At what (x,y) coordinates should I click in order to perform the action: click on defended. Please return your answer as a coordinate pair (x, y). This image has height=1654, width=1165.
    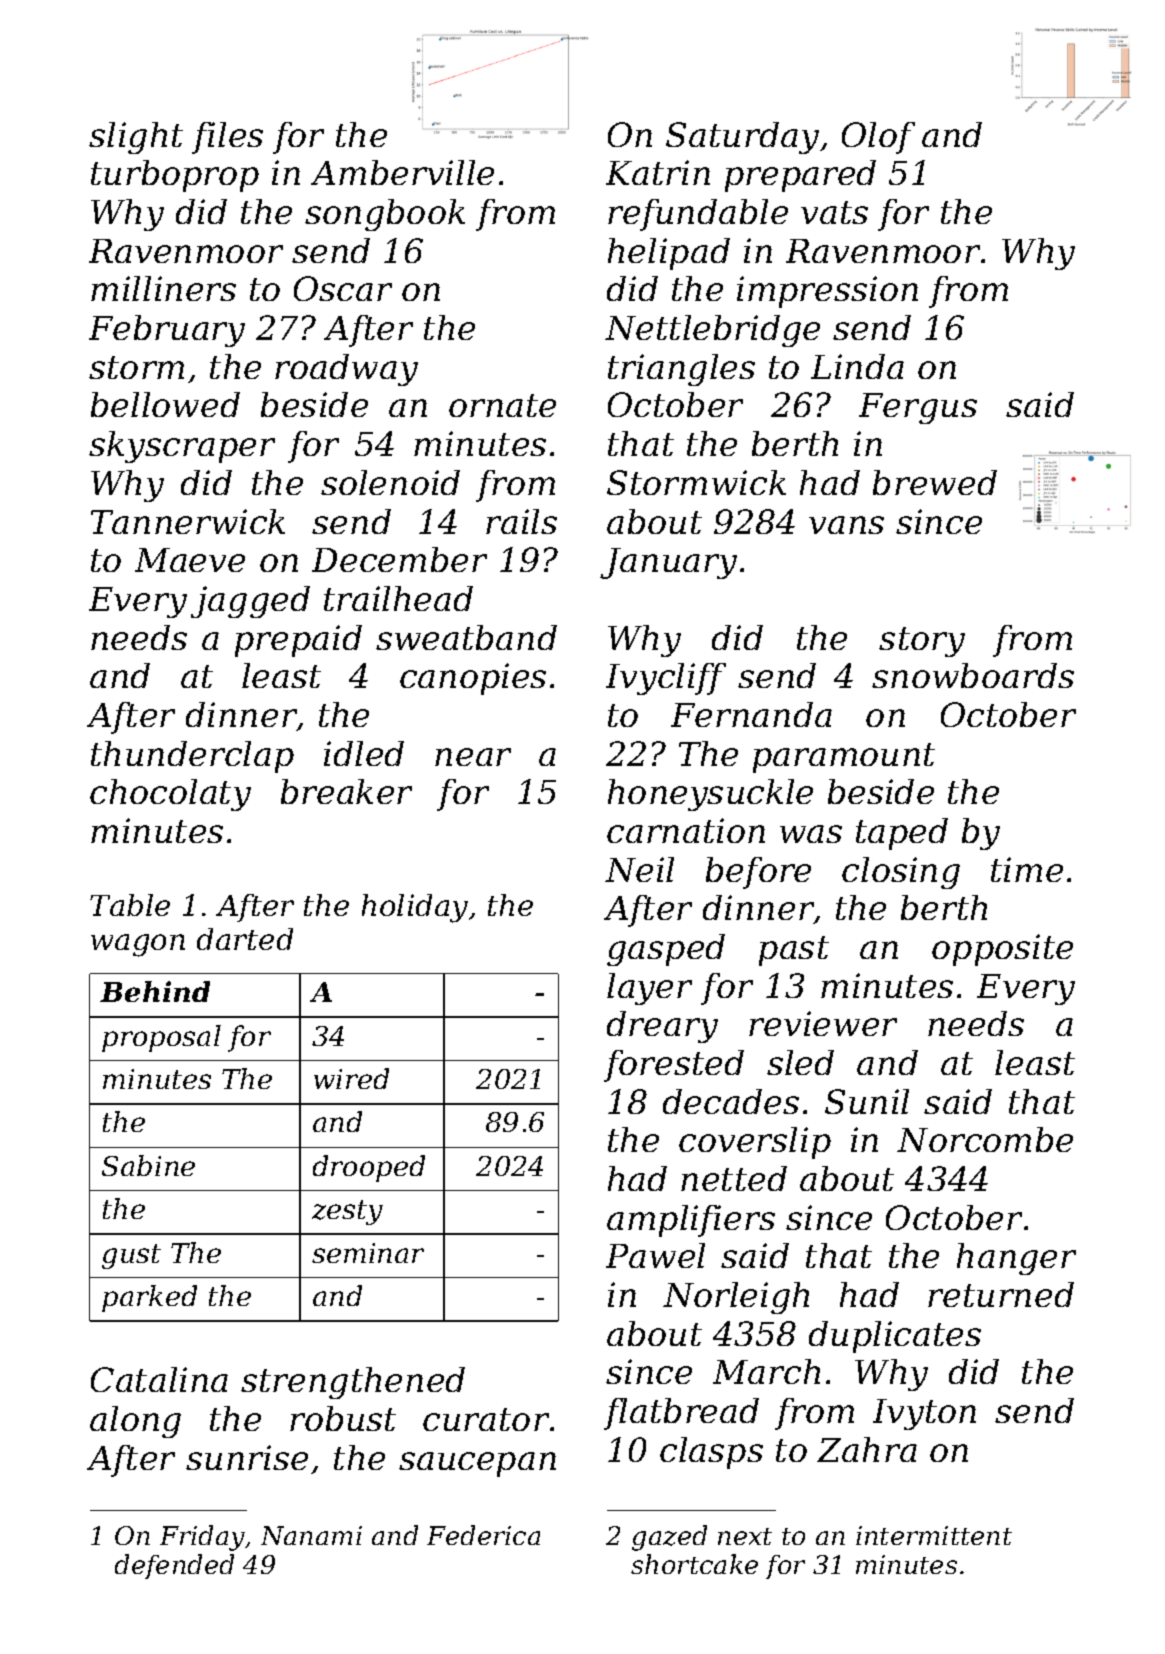
    Looking at the image, I should click on (174, 1566).
